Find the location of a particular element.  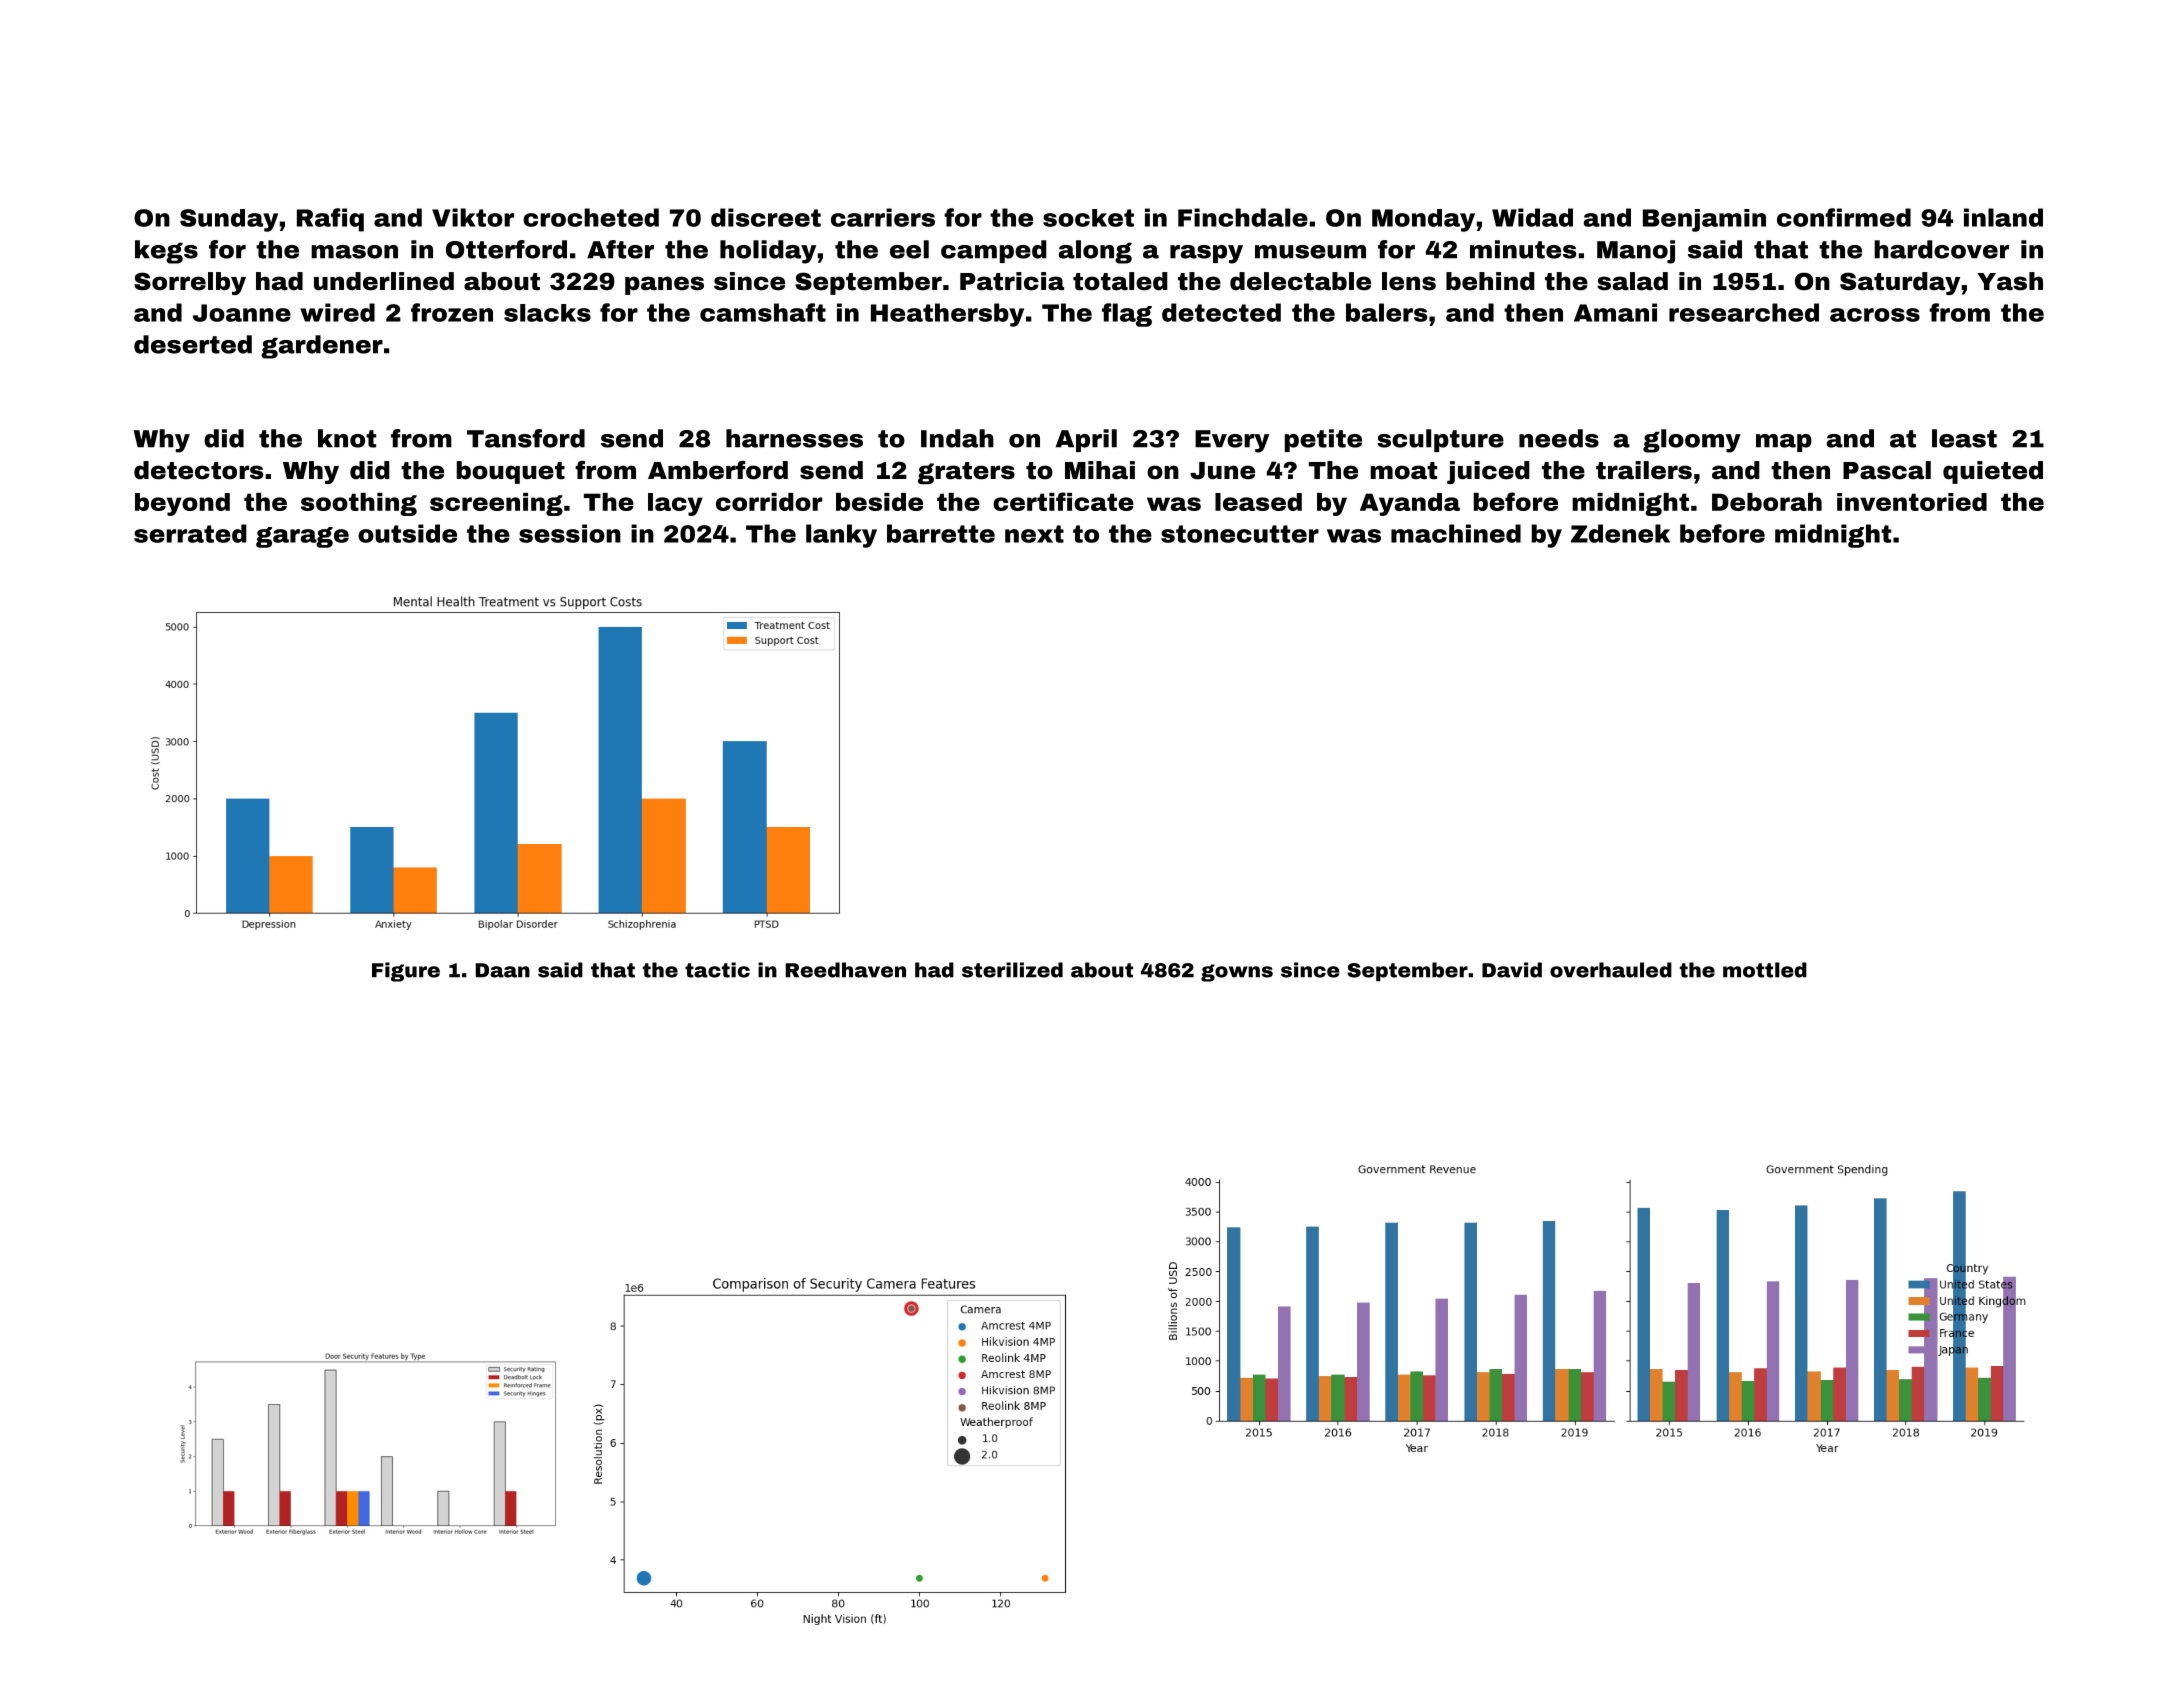

camshaft is located at coordinates (763, 312).
